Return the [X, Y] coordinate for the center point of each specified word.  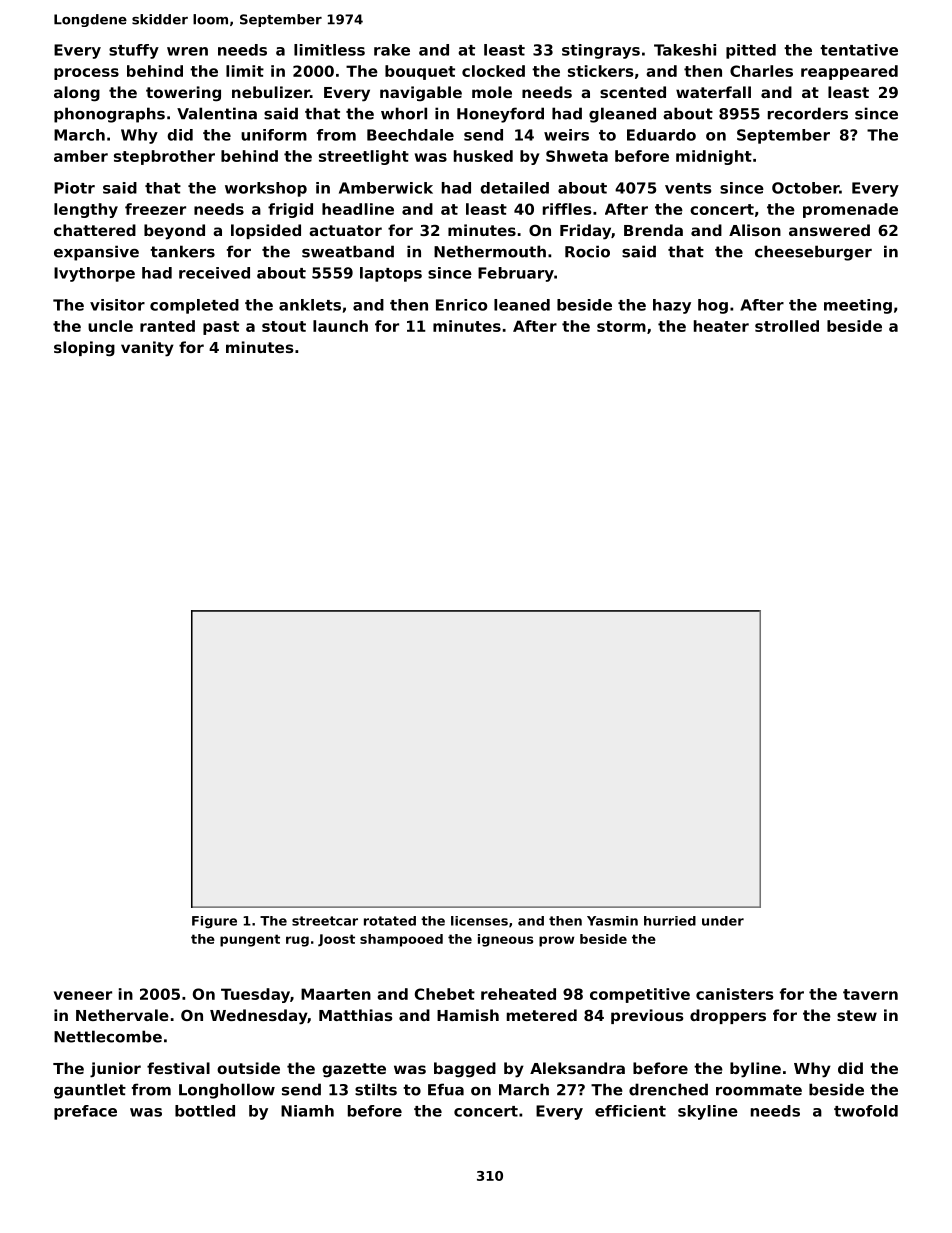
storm [621, 326]
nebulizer [271, 92]
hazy [672, 306]
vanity [147, 349]
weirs [566, 135]
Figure [214, 922]
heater [721, 326]
